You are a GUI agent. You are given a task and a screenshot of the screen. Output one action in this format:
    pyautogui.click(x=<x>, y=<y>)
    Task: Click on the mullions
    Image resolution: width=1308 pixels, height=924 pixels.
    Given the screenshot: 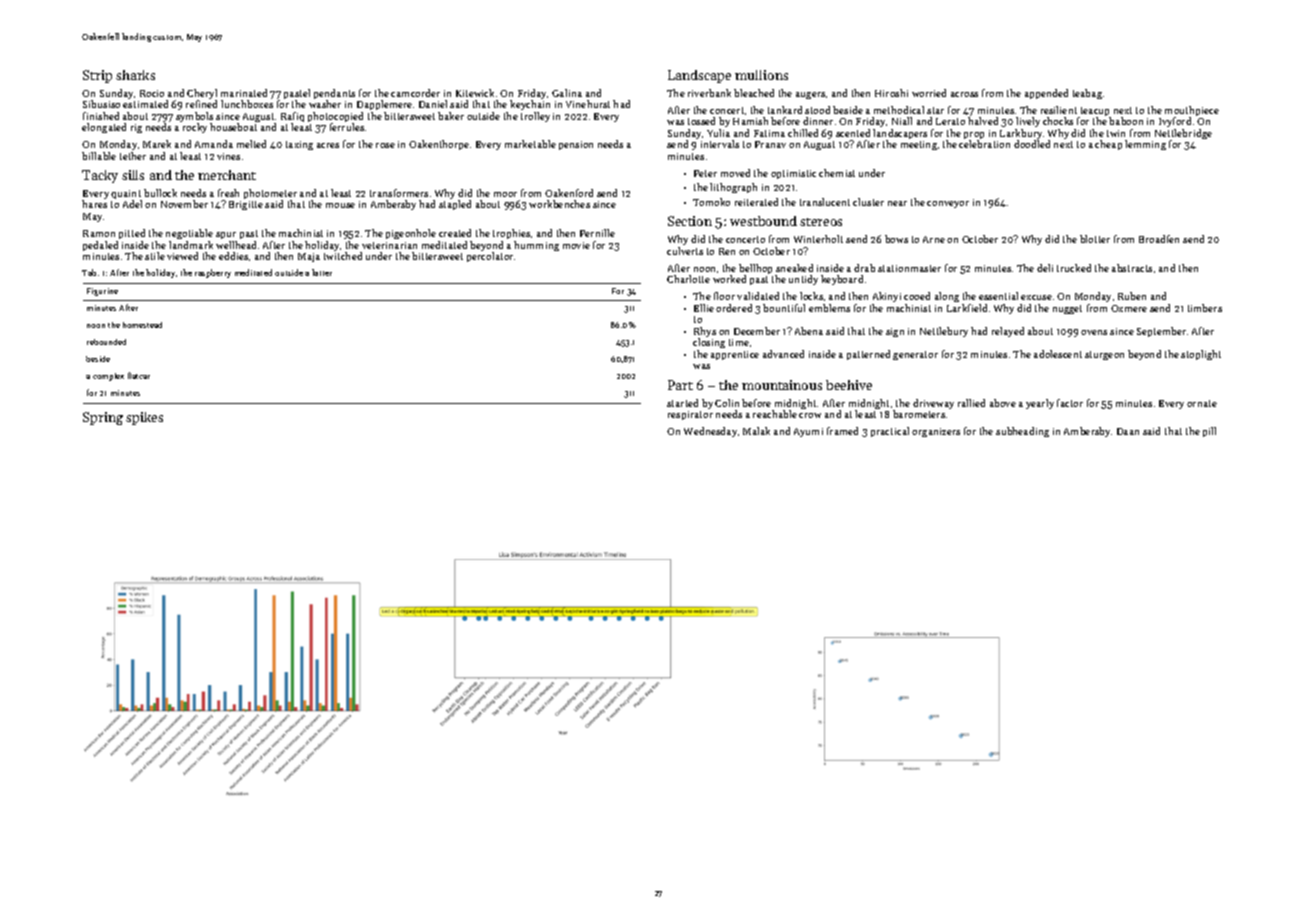 What is the action you would take?
    pyautogui.click(x=761, y=75)
